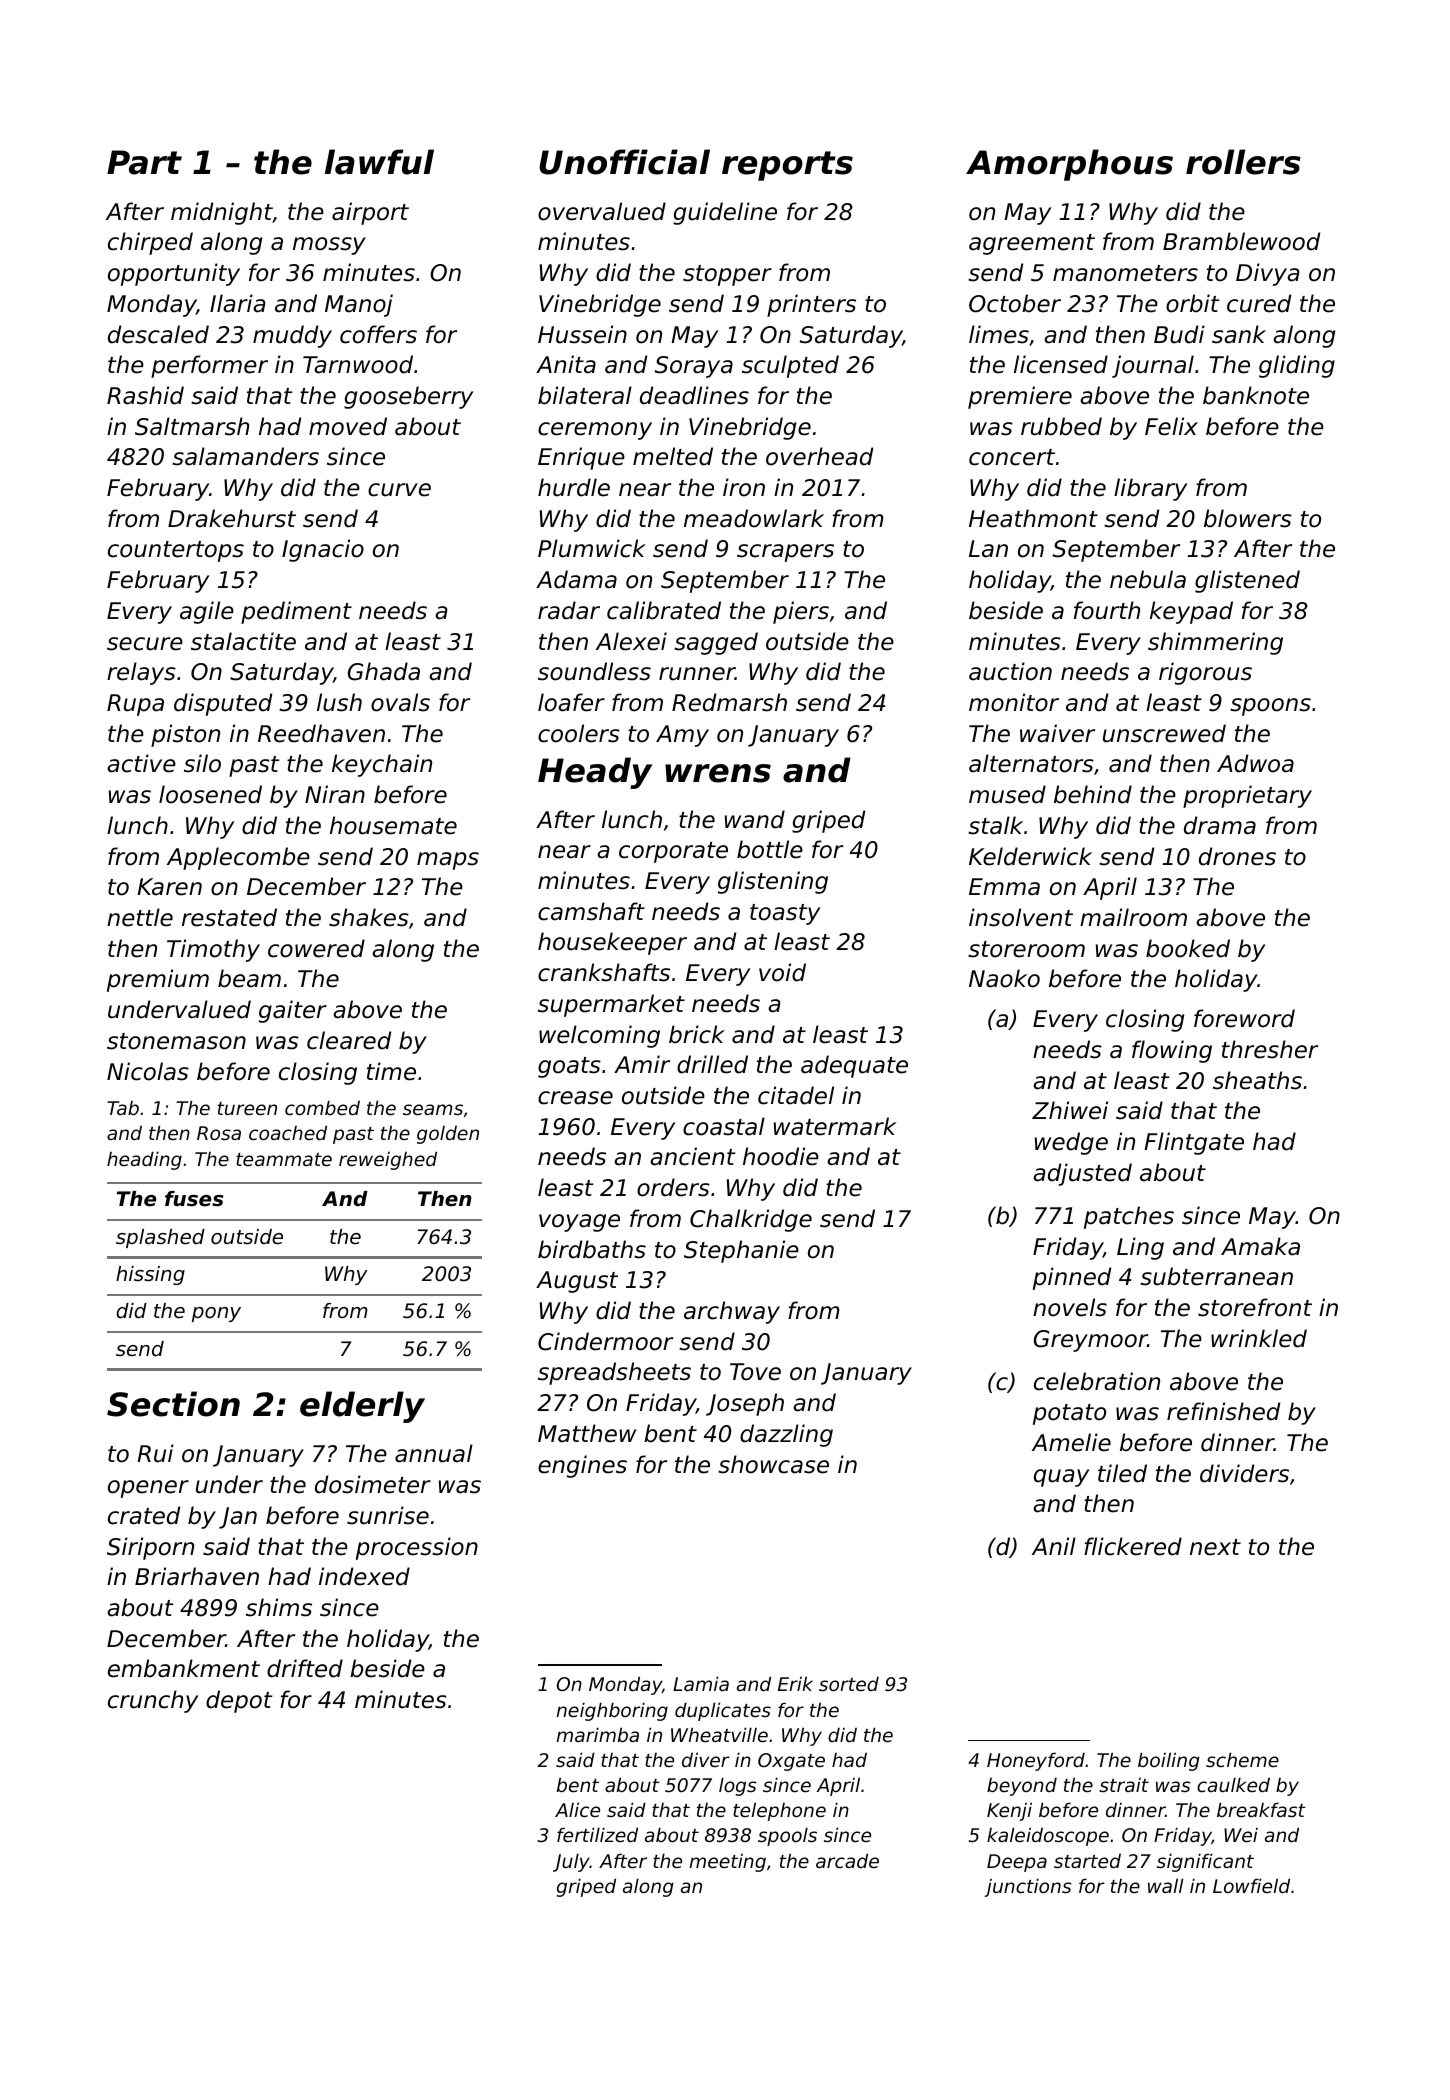  I want to click on licensed, so click(1061, 364).
